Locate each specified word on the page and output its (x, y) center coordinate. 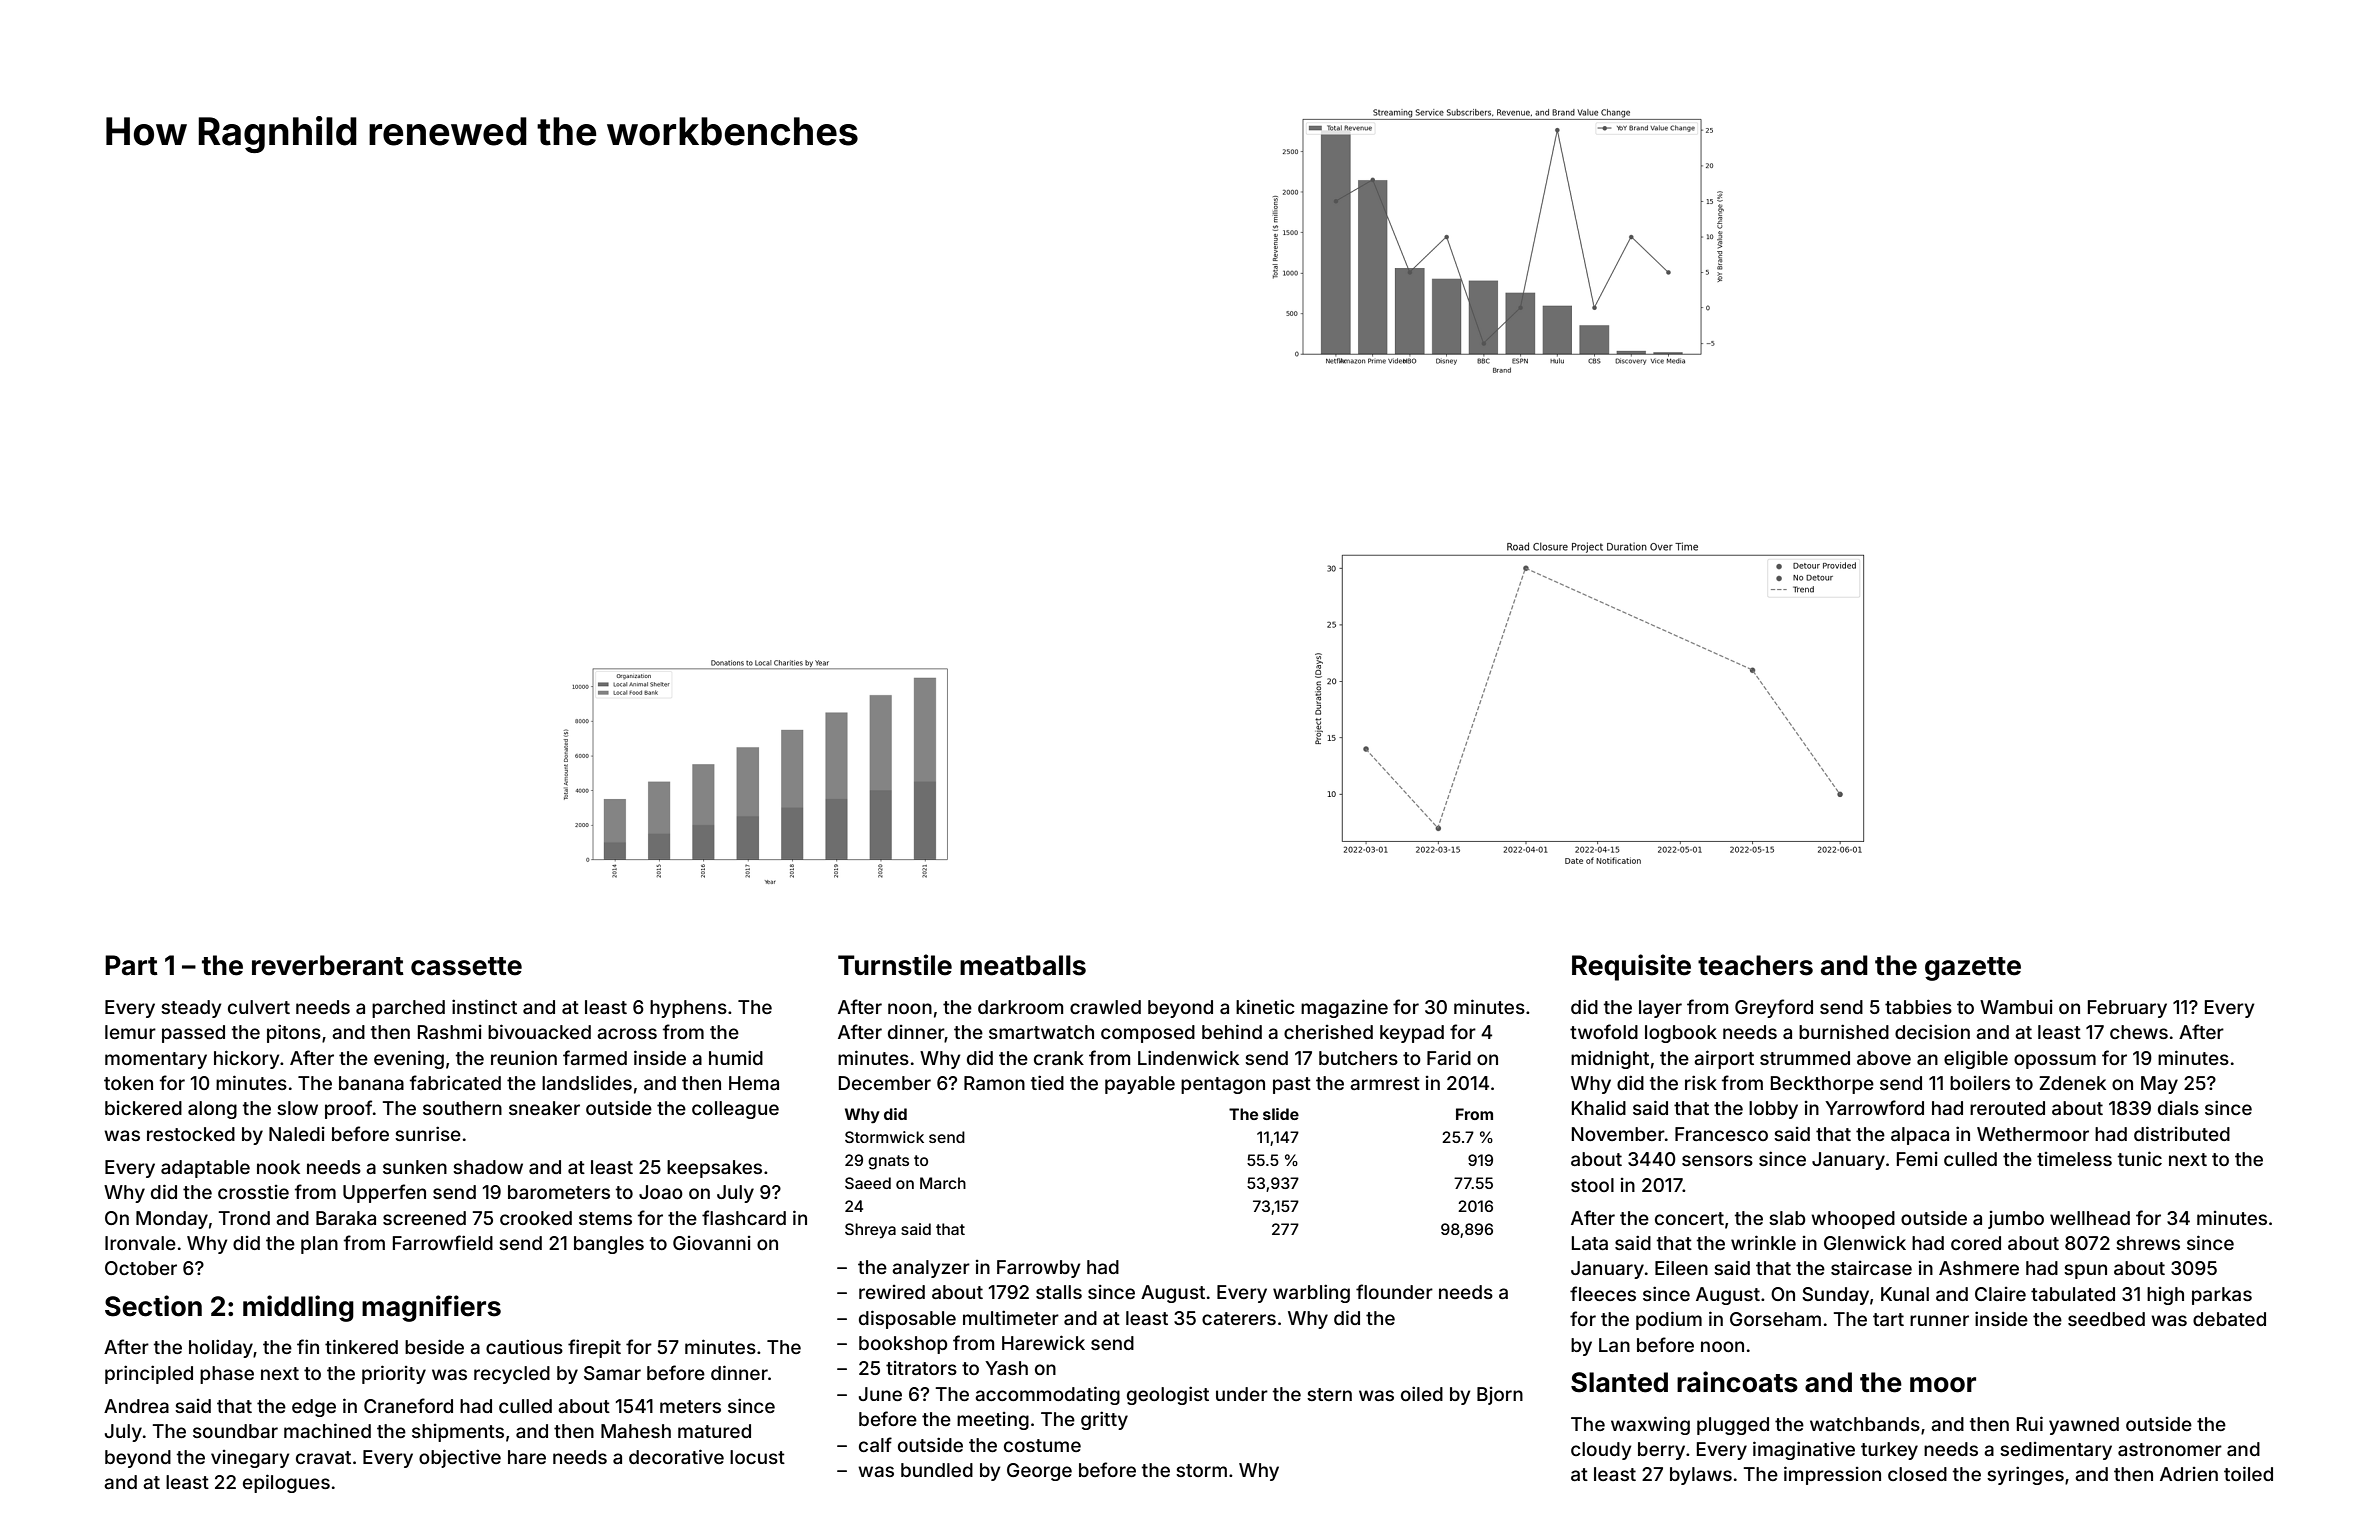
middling (298, 1308)
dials (2178, 1108)
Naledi (297, 1134)
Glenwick (1865, 1242)
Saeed (868, 1183)
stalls (1059, 1292)
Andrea (136, 1406)
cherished (1328, 1032)
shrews (2148, 1243)
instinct (484, 1006)
